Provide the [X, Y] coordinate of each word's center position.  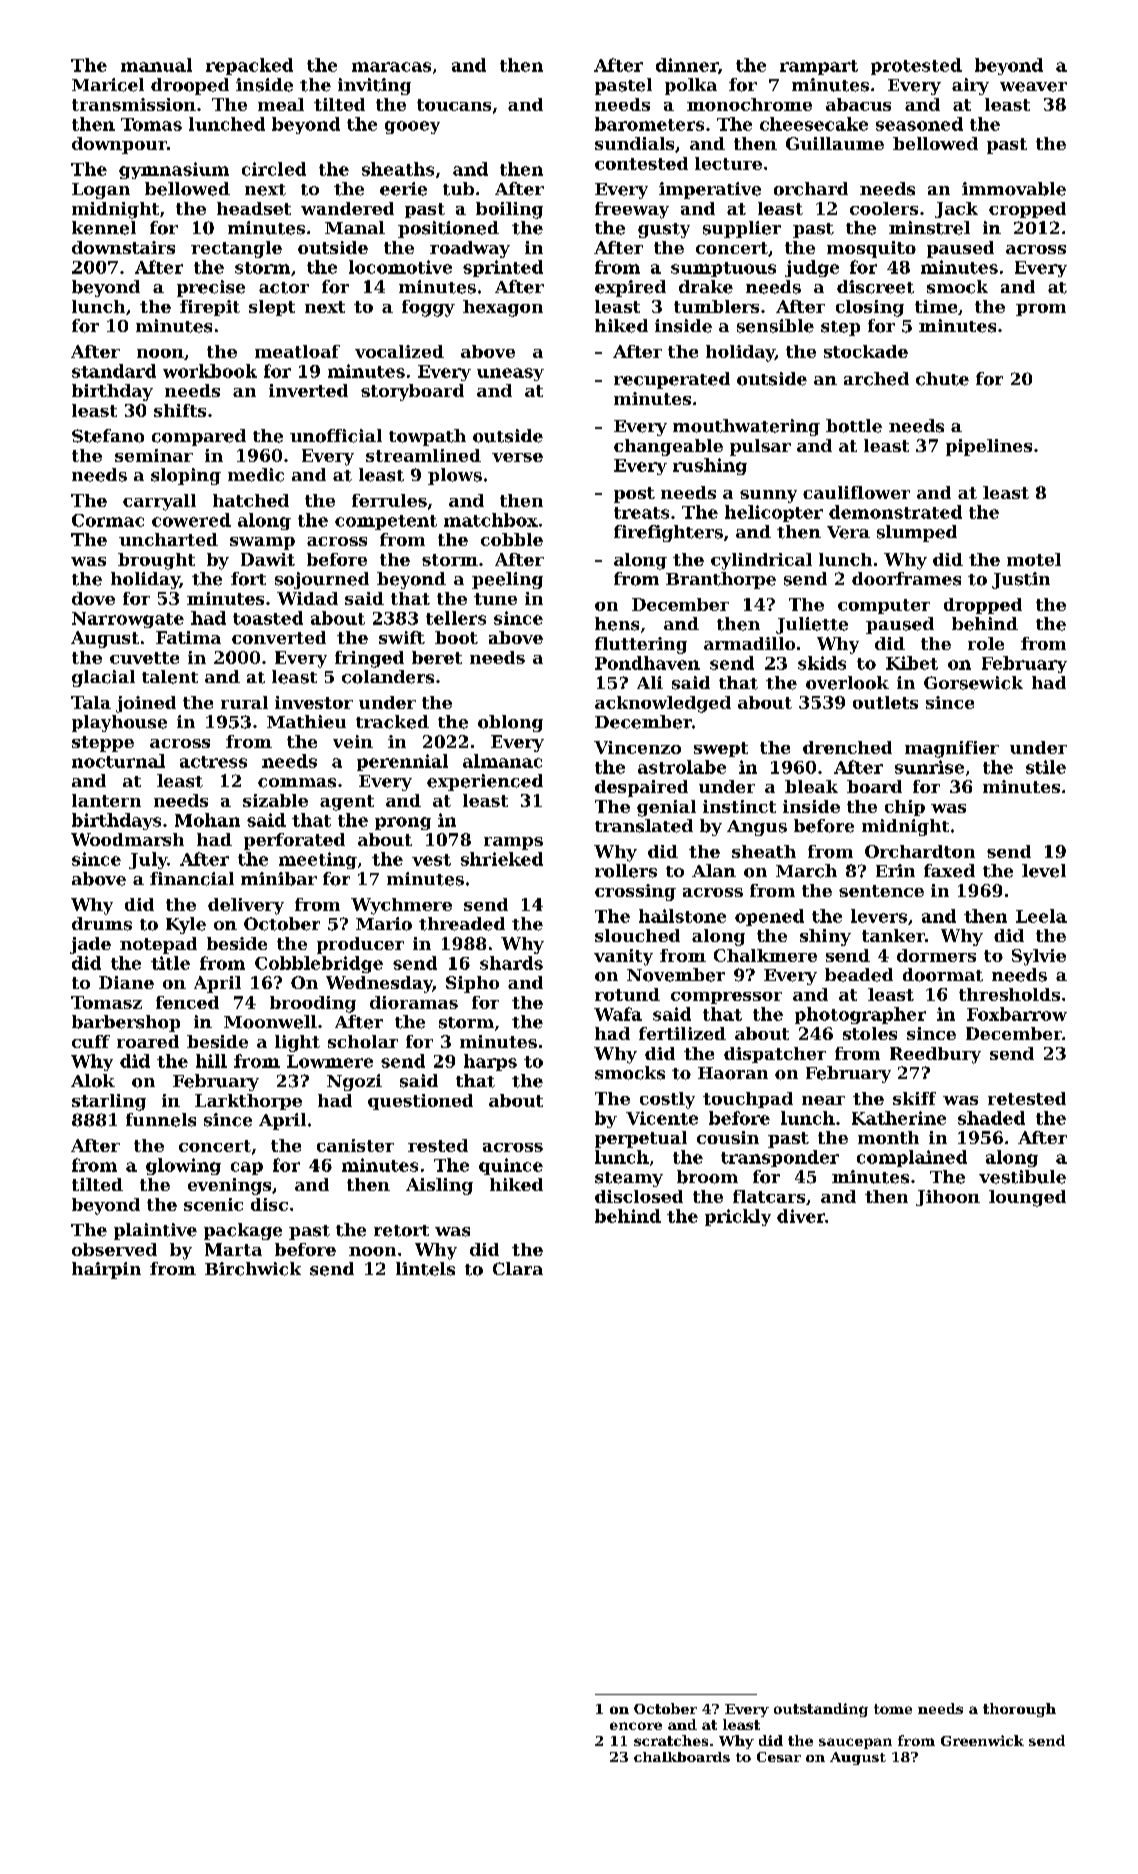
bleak [811, 786]
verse [517, 457]
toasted [268, 618]
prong [403, 823]
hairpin [106, 1270]
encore [636, 1726]
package [243, 1231]
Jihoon [948, 1198]
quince [511, 1166]
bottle [854, 426]
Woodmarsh [127, 839]
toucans [454, 105]
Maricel [108, 85]
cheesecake [814, 124]
